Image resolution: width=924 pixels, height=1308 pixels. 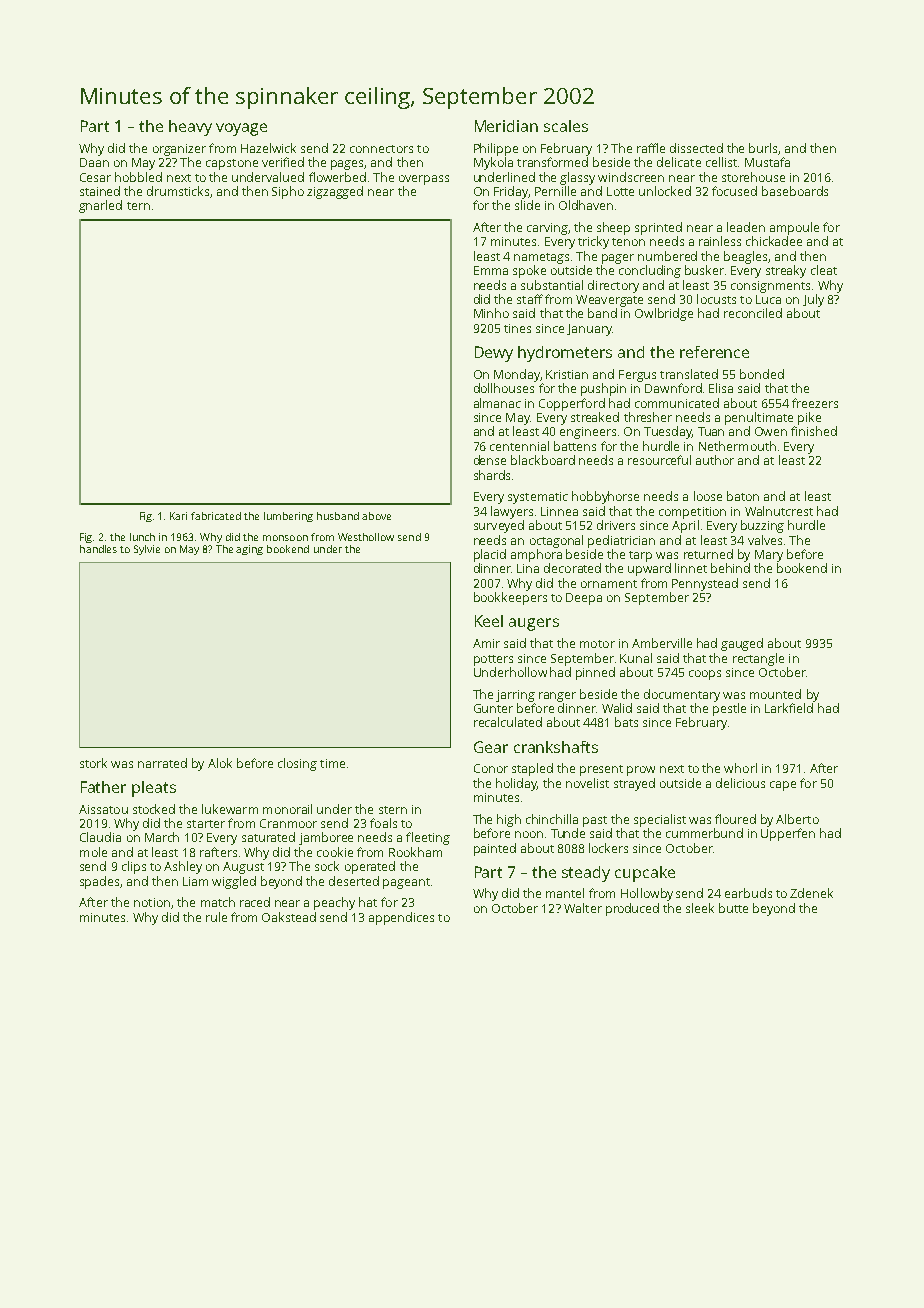 I want to click on specialist, so click(x=660, y=820).
